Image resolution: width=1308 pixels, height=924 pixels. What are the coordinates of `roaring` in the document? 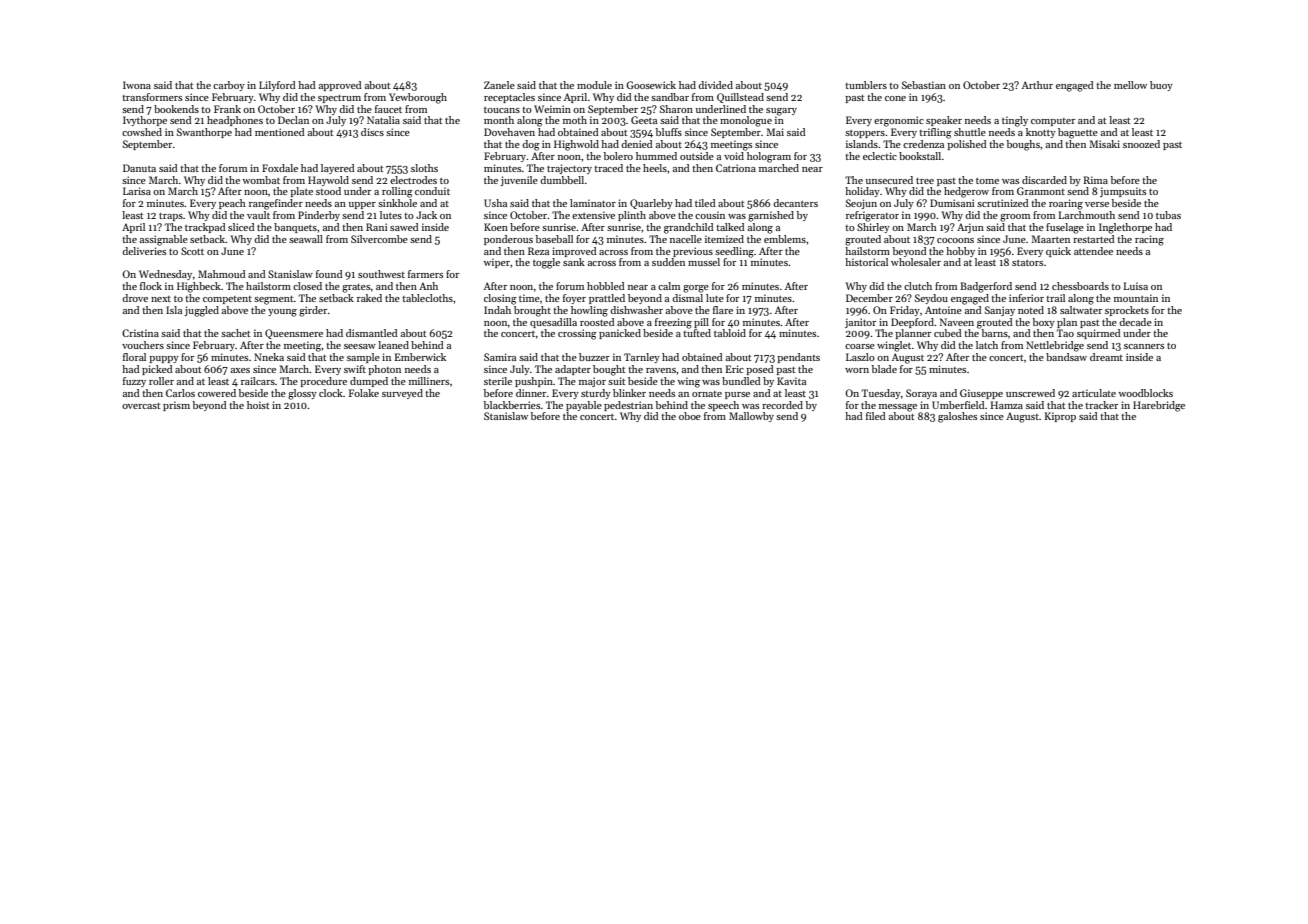 It's located at (1066, 204).
